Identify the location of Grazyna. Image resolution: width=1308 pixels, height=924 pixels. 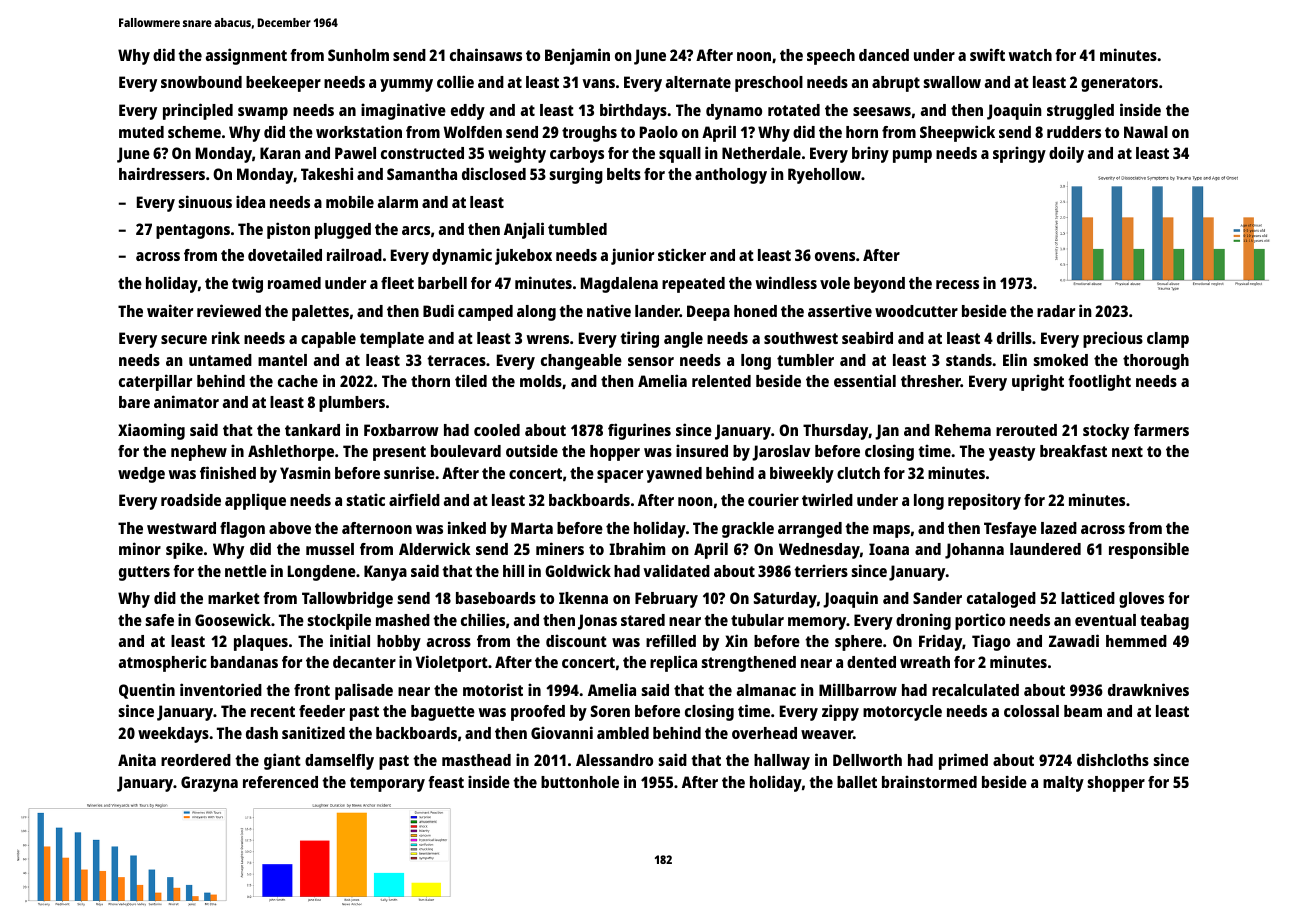
(209, 784).
